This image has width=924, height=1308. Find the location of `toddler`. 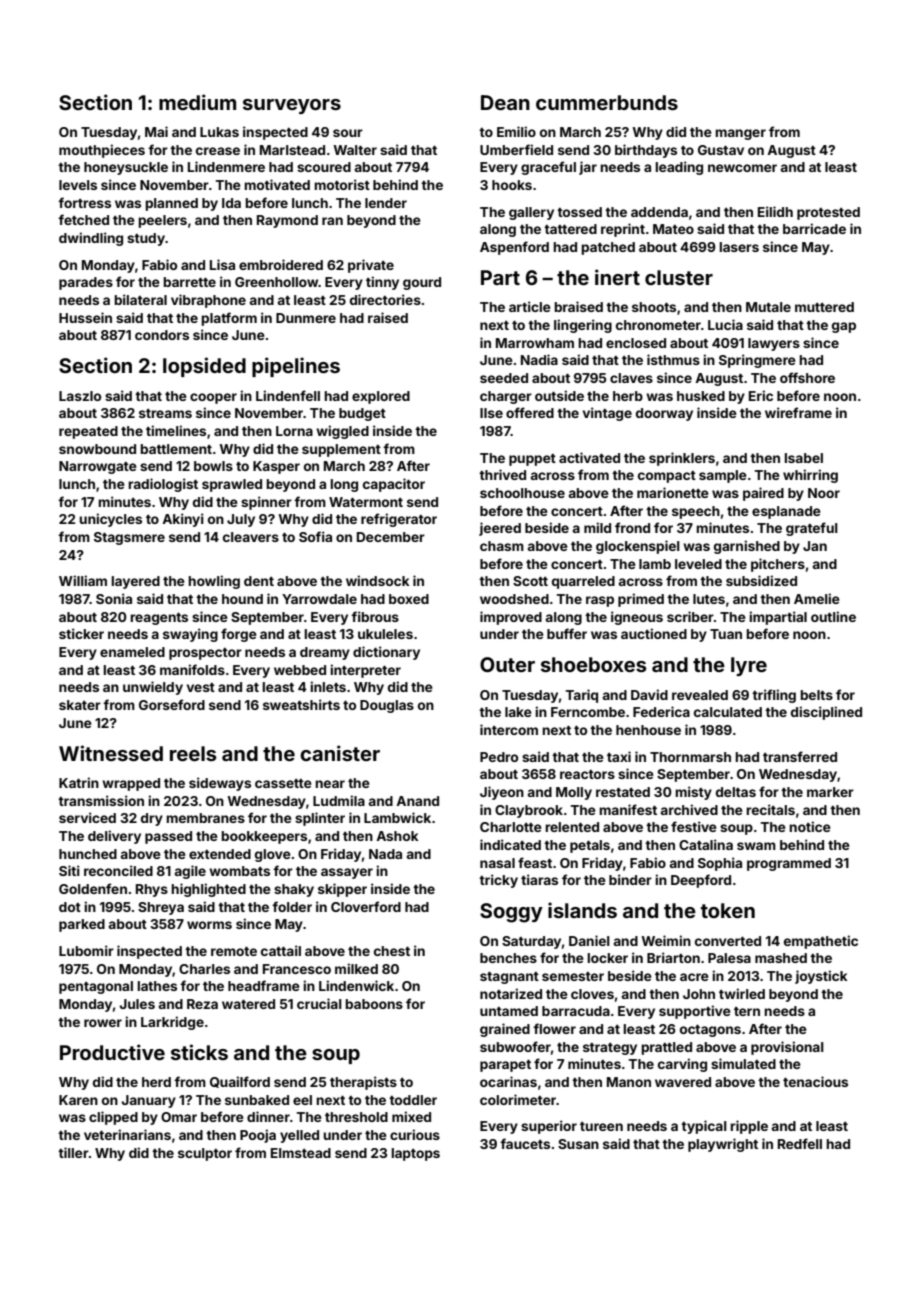

toddler is located at coordinates (413, 1100).
